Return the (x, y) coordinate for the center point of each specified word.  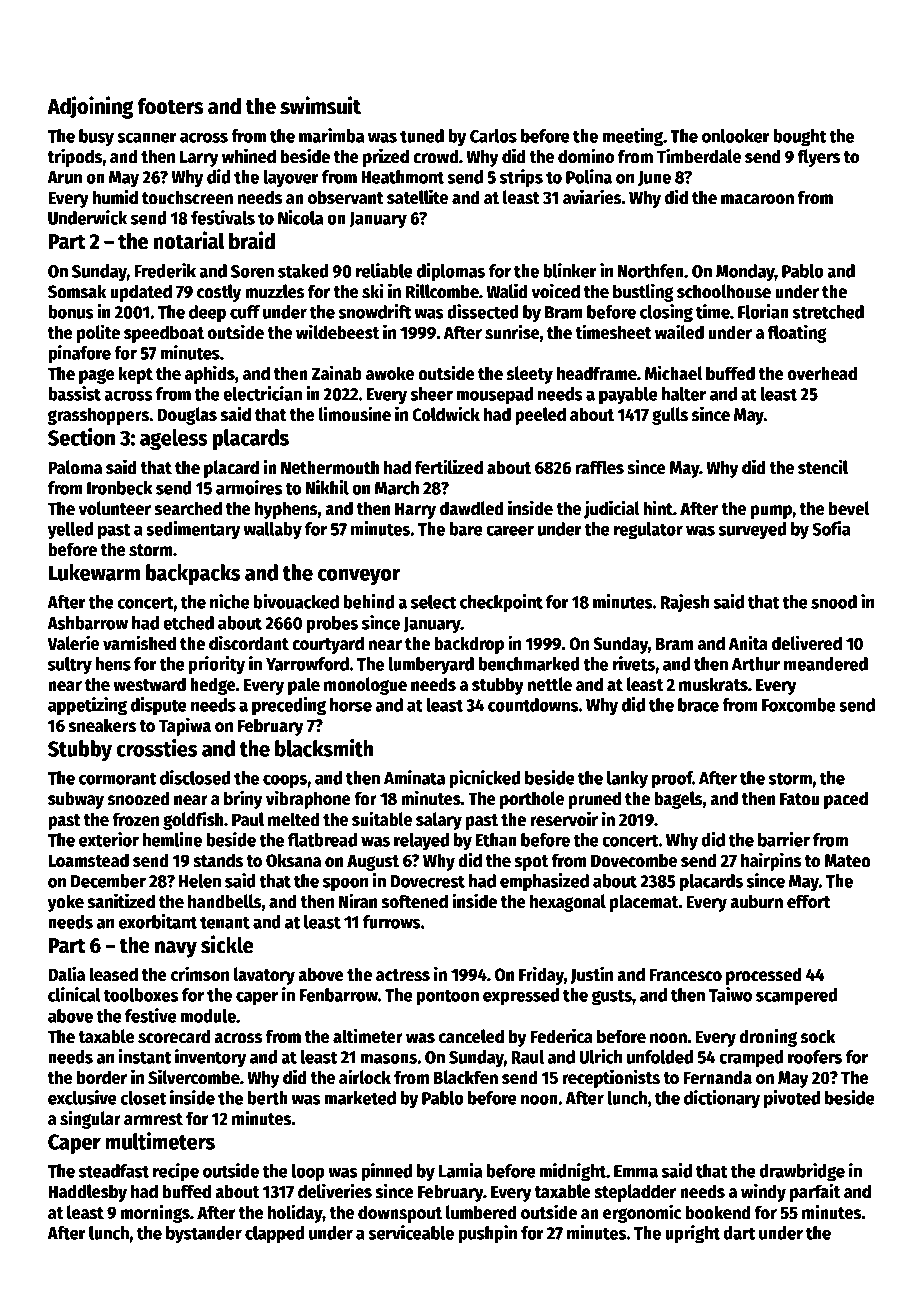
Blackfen (466, 1077)
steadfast (114, 1171)
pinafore (79, 354)
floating (797, 333)
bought (799, 138)
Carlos (493, 136)
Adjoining (90, 107)
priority (217, 665)
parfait (815, 1192)
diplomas (451, 272)
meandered (826, 664)
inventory (210, 1058)
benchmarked (529, 664)
